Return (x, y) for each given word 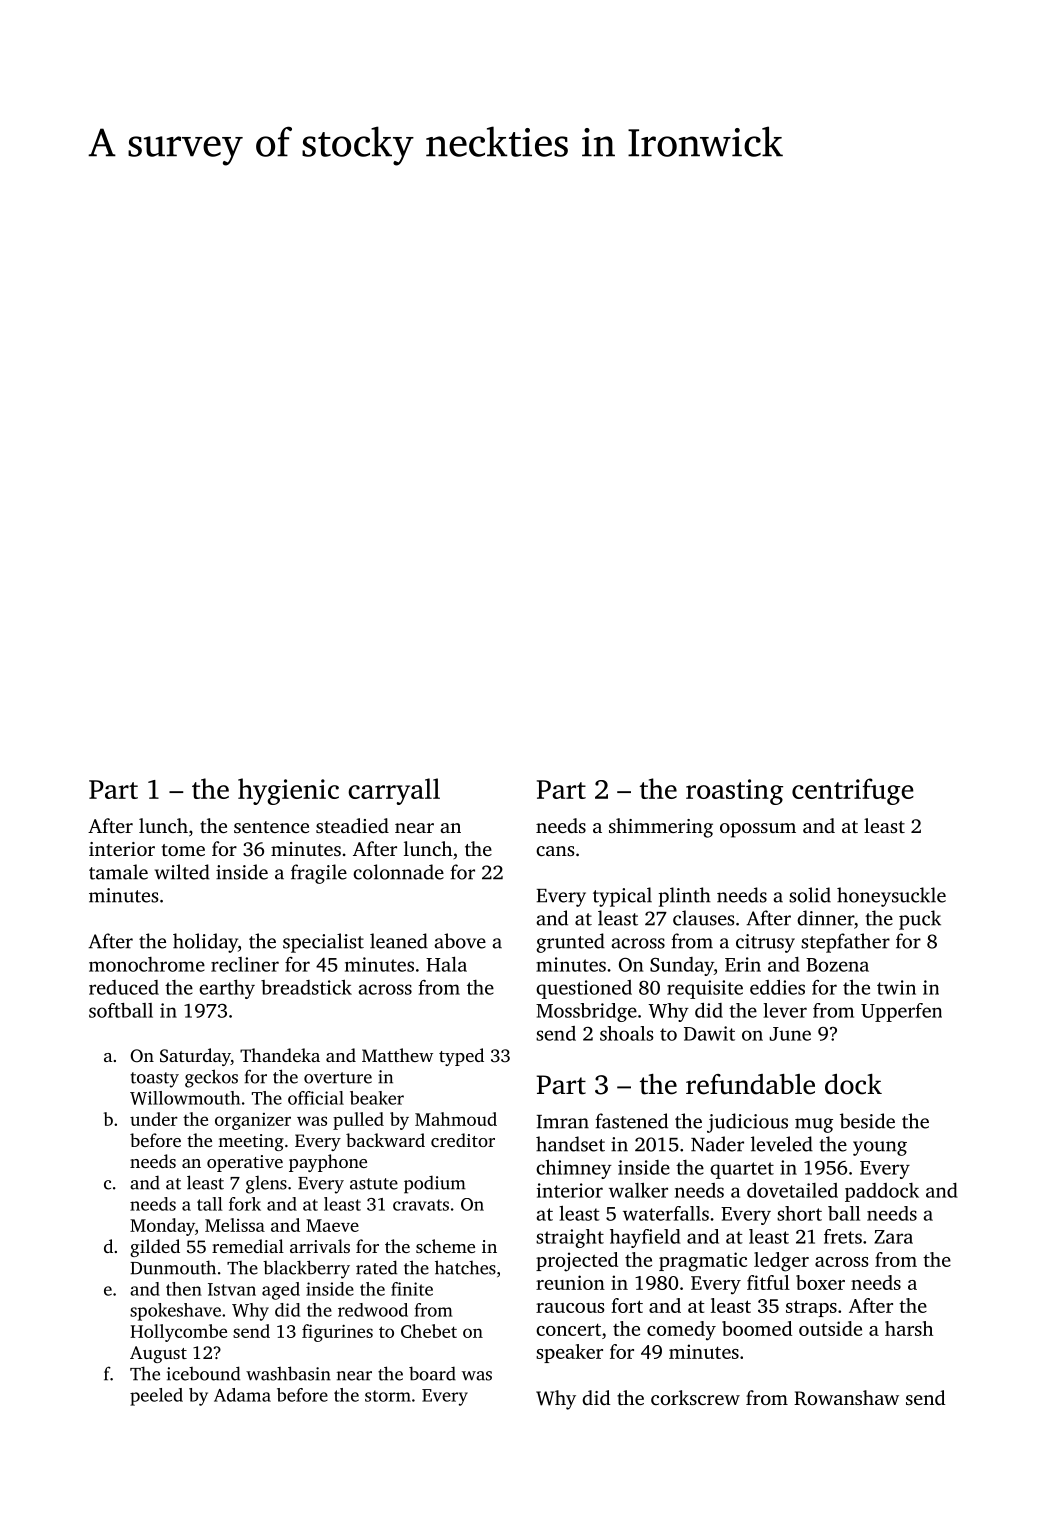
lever (785, 1010)
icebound (203, 1373)
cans (555, 851)
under (154, 1119)
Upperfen (901, 1012)
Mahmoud (456, 1119)
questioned (584, 989)
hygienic (288, 791)
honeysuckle (891, 897)
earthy (227, 989)
